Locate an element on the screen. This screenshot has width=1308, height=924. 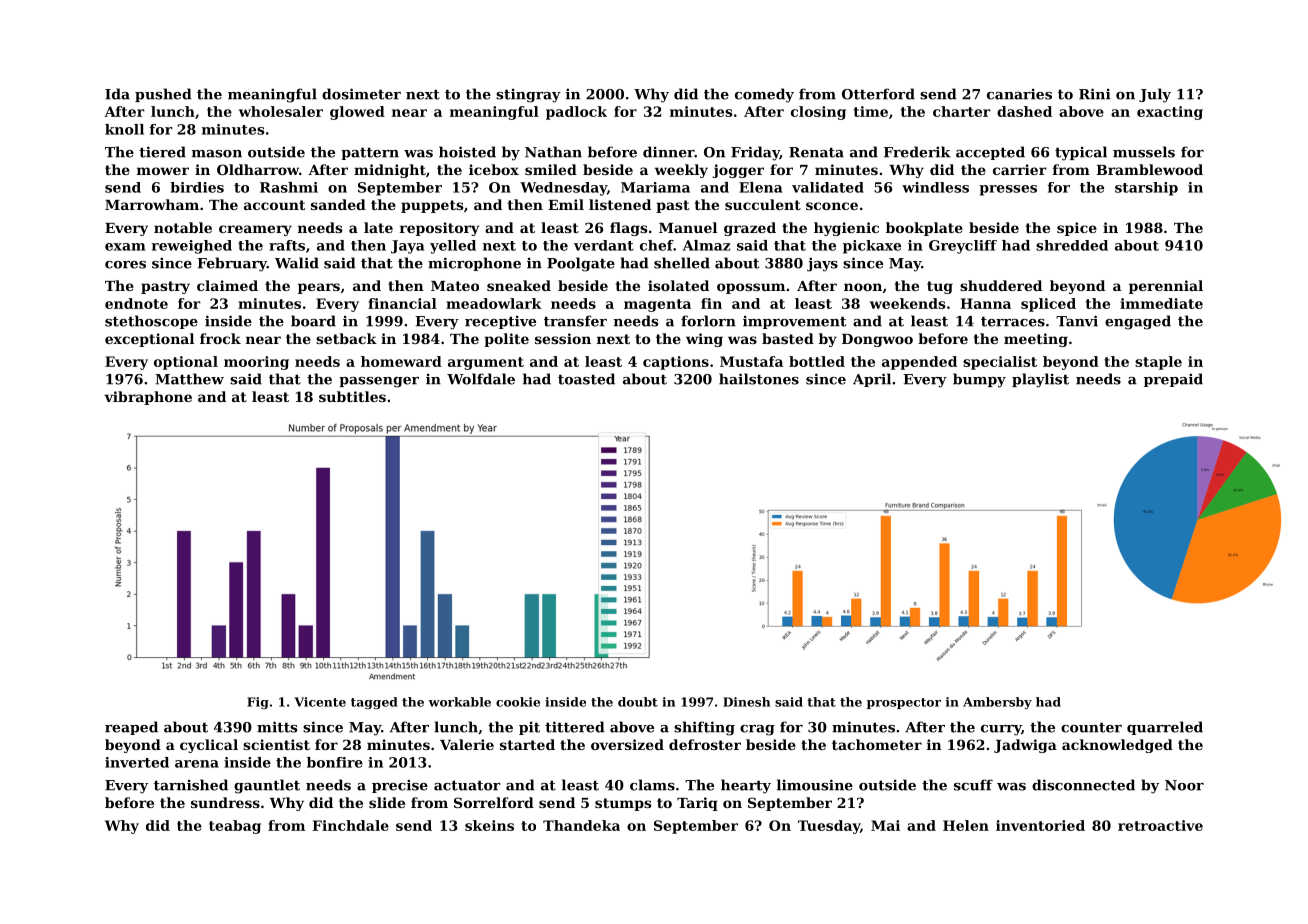
Ambersby is located at coordinates (997, 703).
